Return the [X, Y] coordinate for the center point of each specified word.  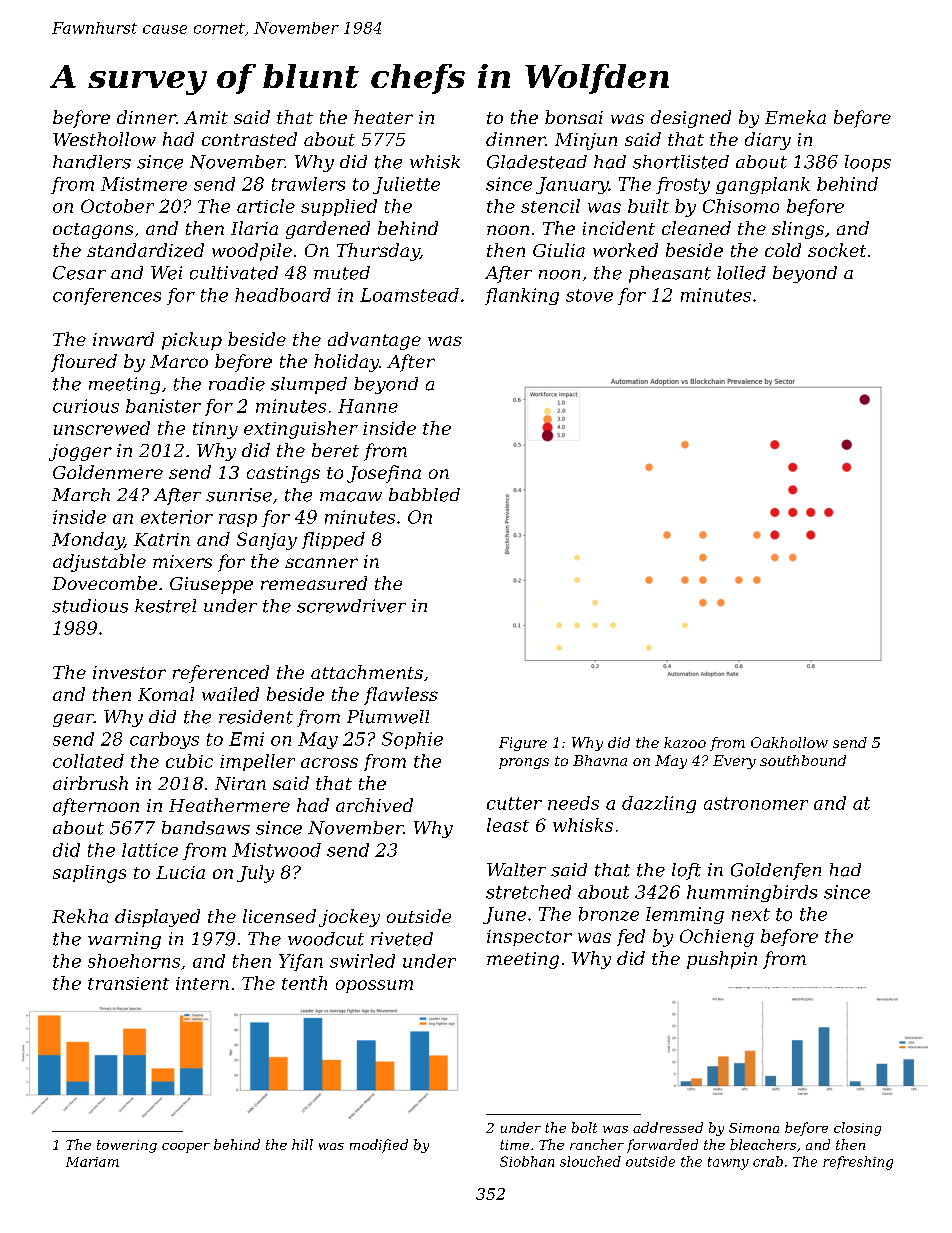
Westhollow [104, 139]
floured [84, 363]
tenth [304, 983]
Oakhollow [789, 742]
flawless [401, 696]
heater [383, 117]
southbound [803, 760]
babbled [424, 495]
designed [691, 119]
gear [73, 720]
